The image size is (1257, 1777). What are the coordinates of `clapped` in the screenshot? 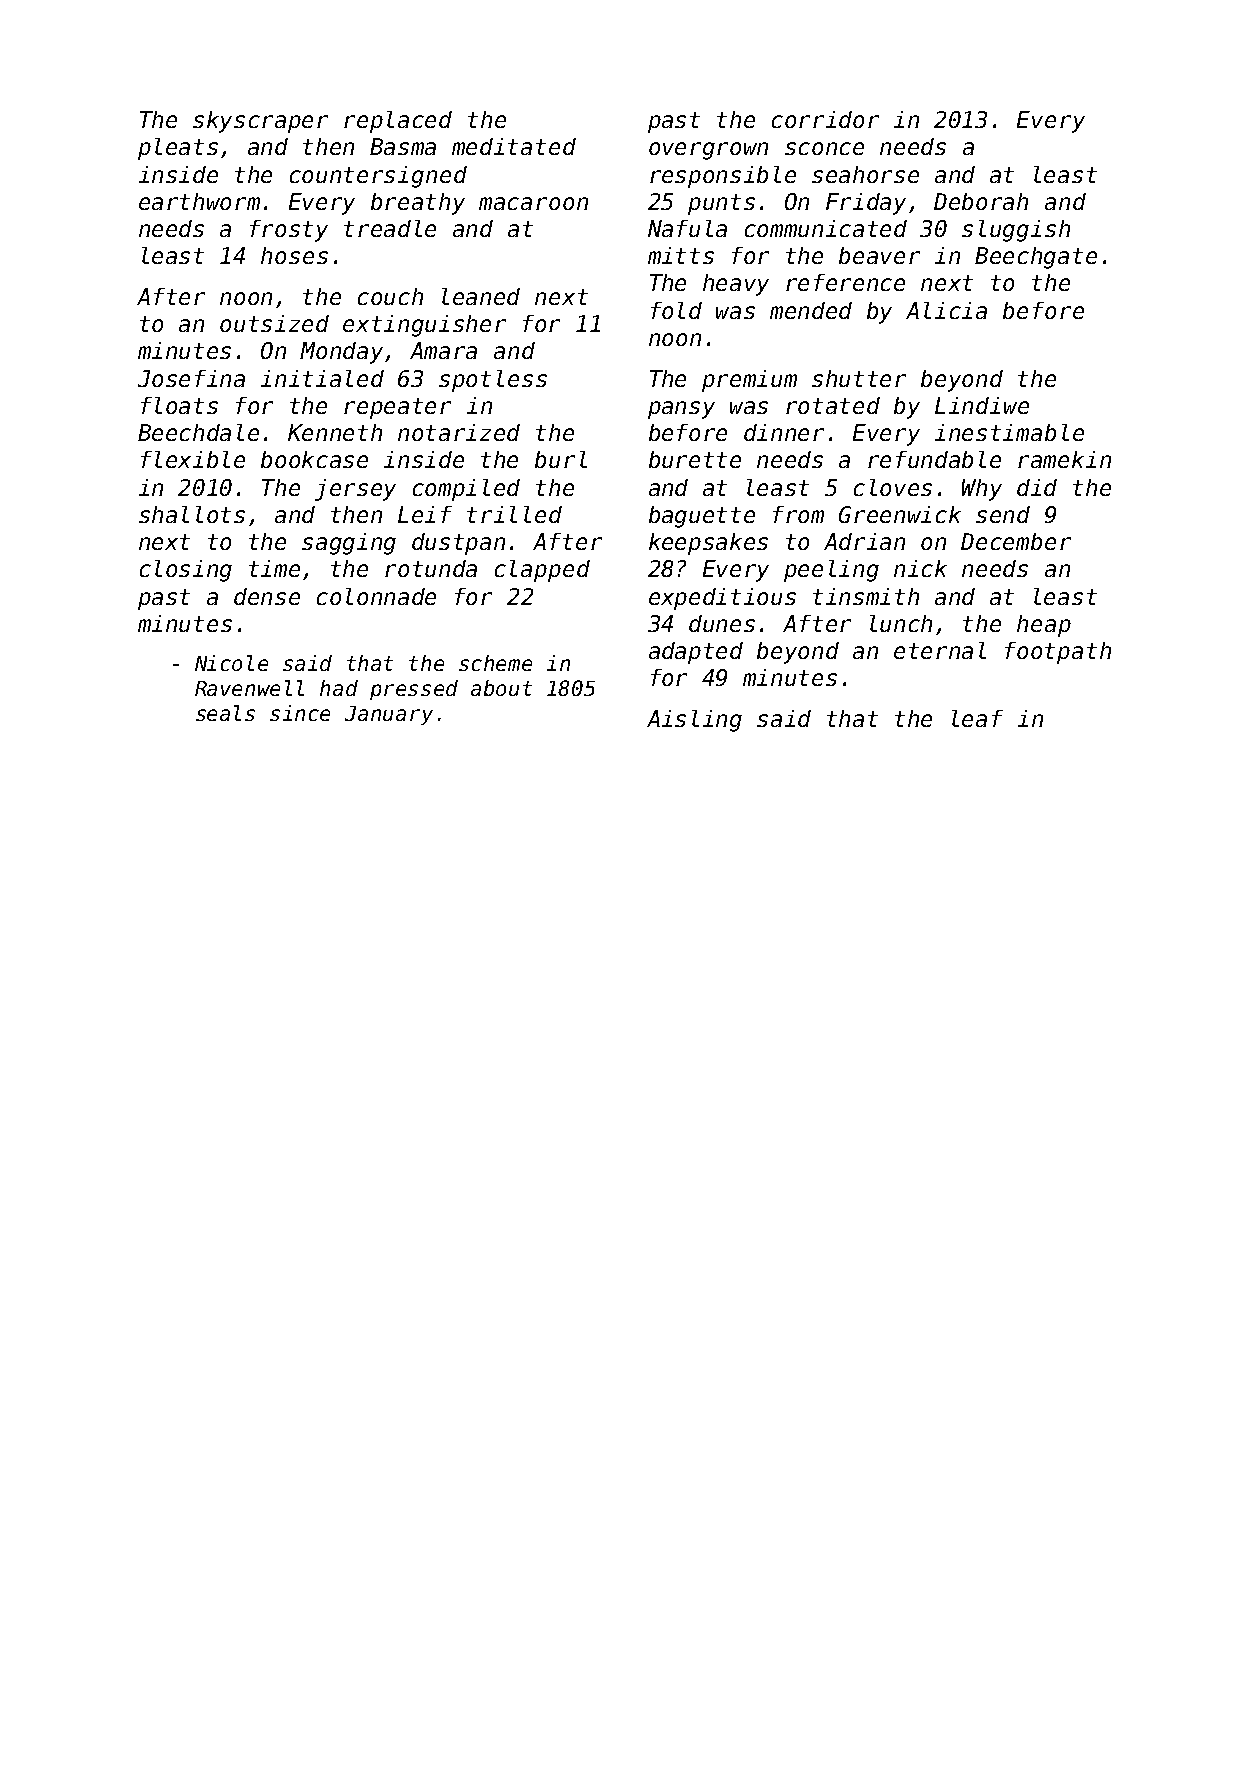 It's located at (542, 571).
